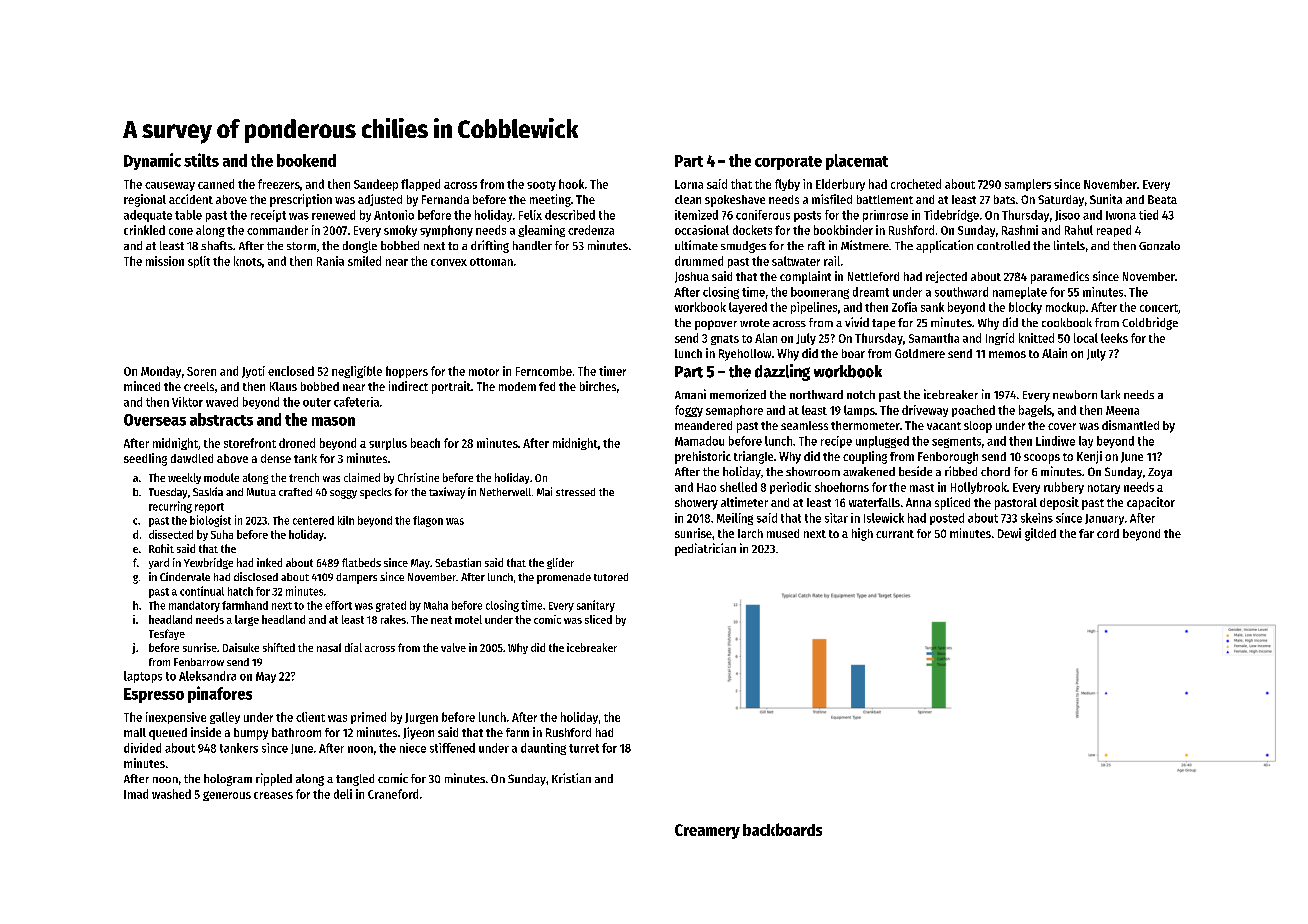 The width and height of the screenshot is (1308, 924). I want to click on mission, so click(165, 261).
